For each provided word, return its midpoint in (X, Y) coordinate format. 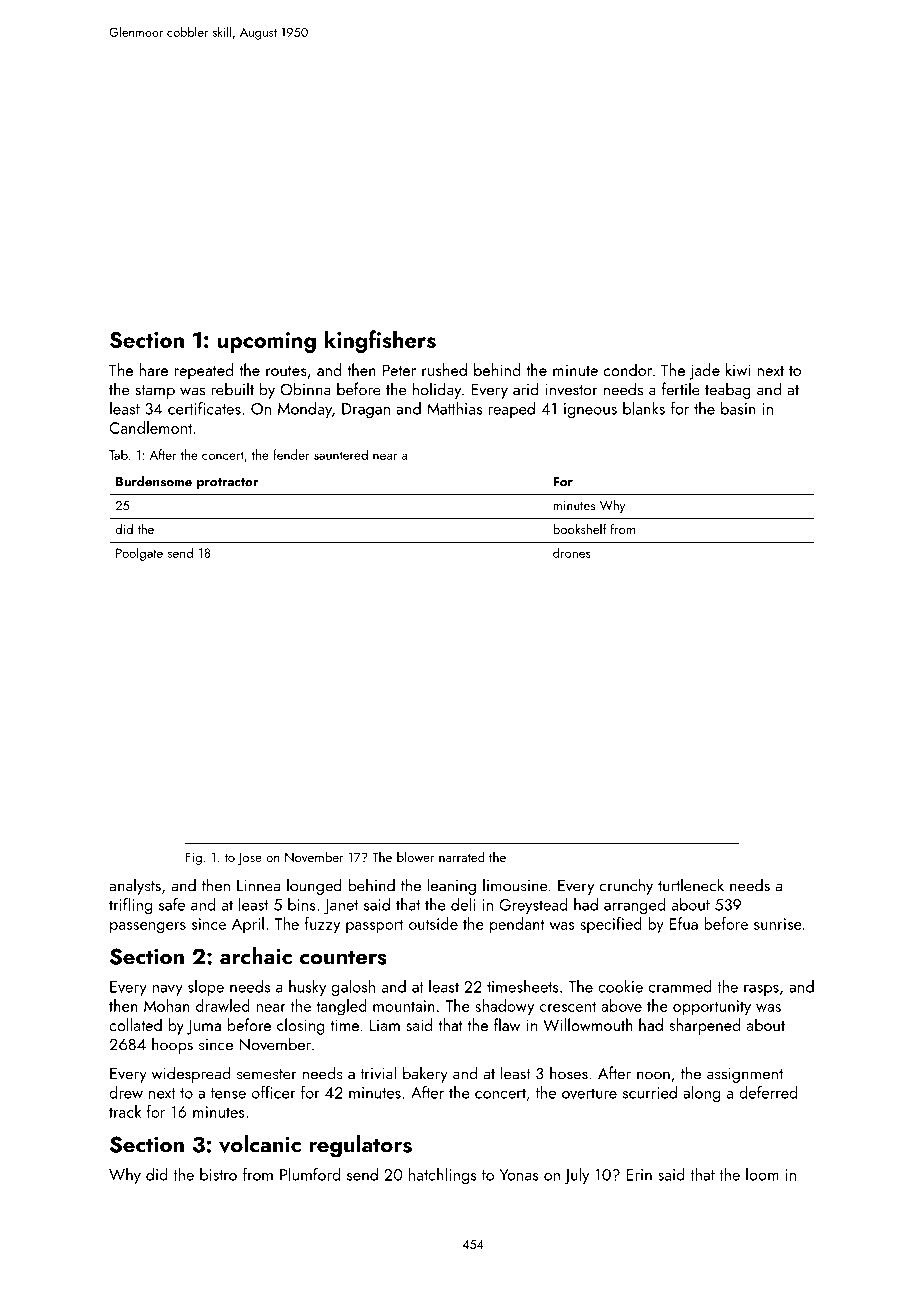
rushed (444, 369)
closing (301, 1026)
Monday (305, 410)
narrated (462, 856)
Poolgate (139, 554)
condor (628, 369)
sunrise (777, 924)
